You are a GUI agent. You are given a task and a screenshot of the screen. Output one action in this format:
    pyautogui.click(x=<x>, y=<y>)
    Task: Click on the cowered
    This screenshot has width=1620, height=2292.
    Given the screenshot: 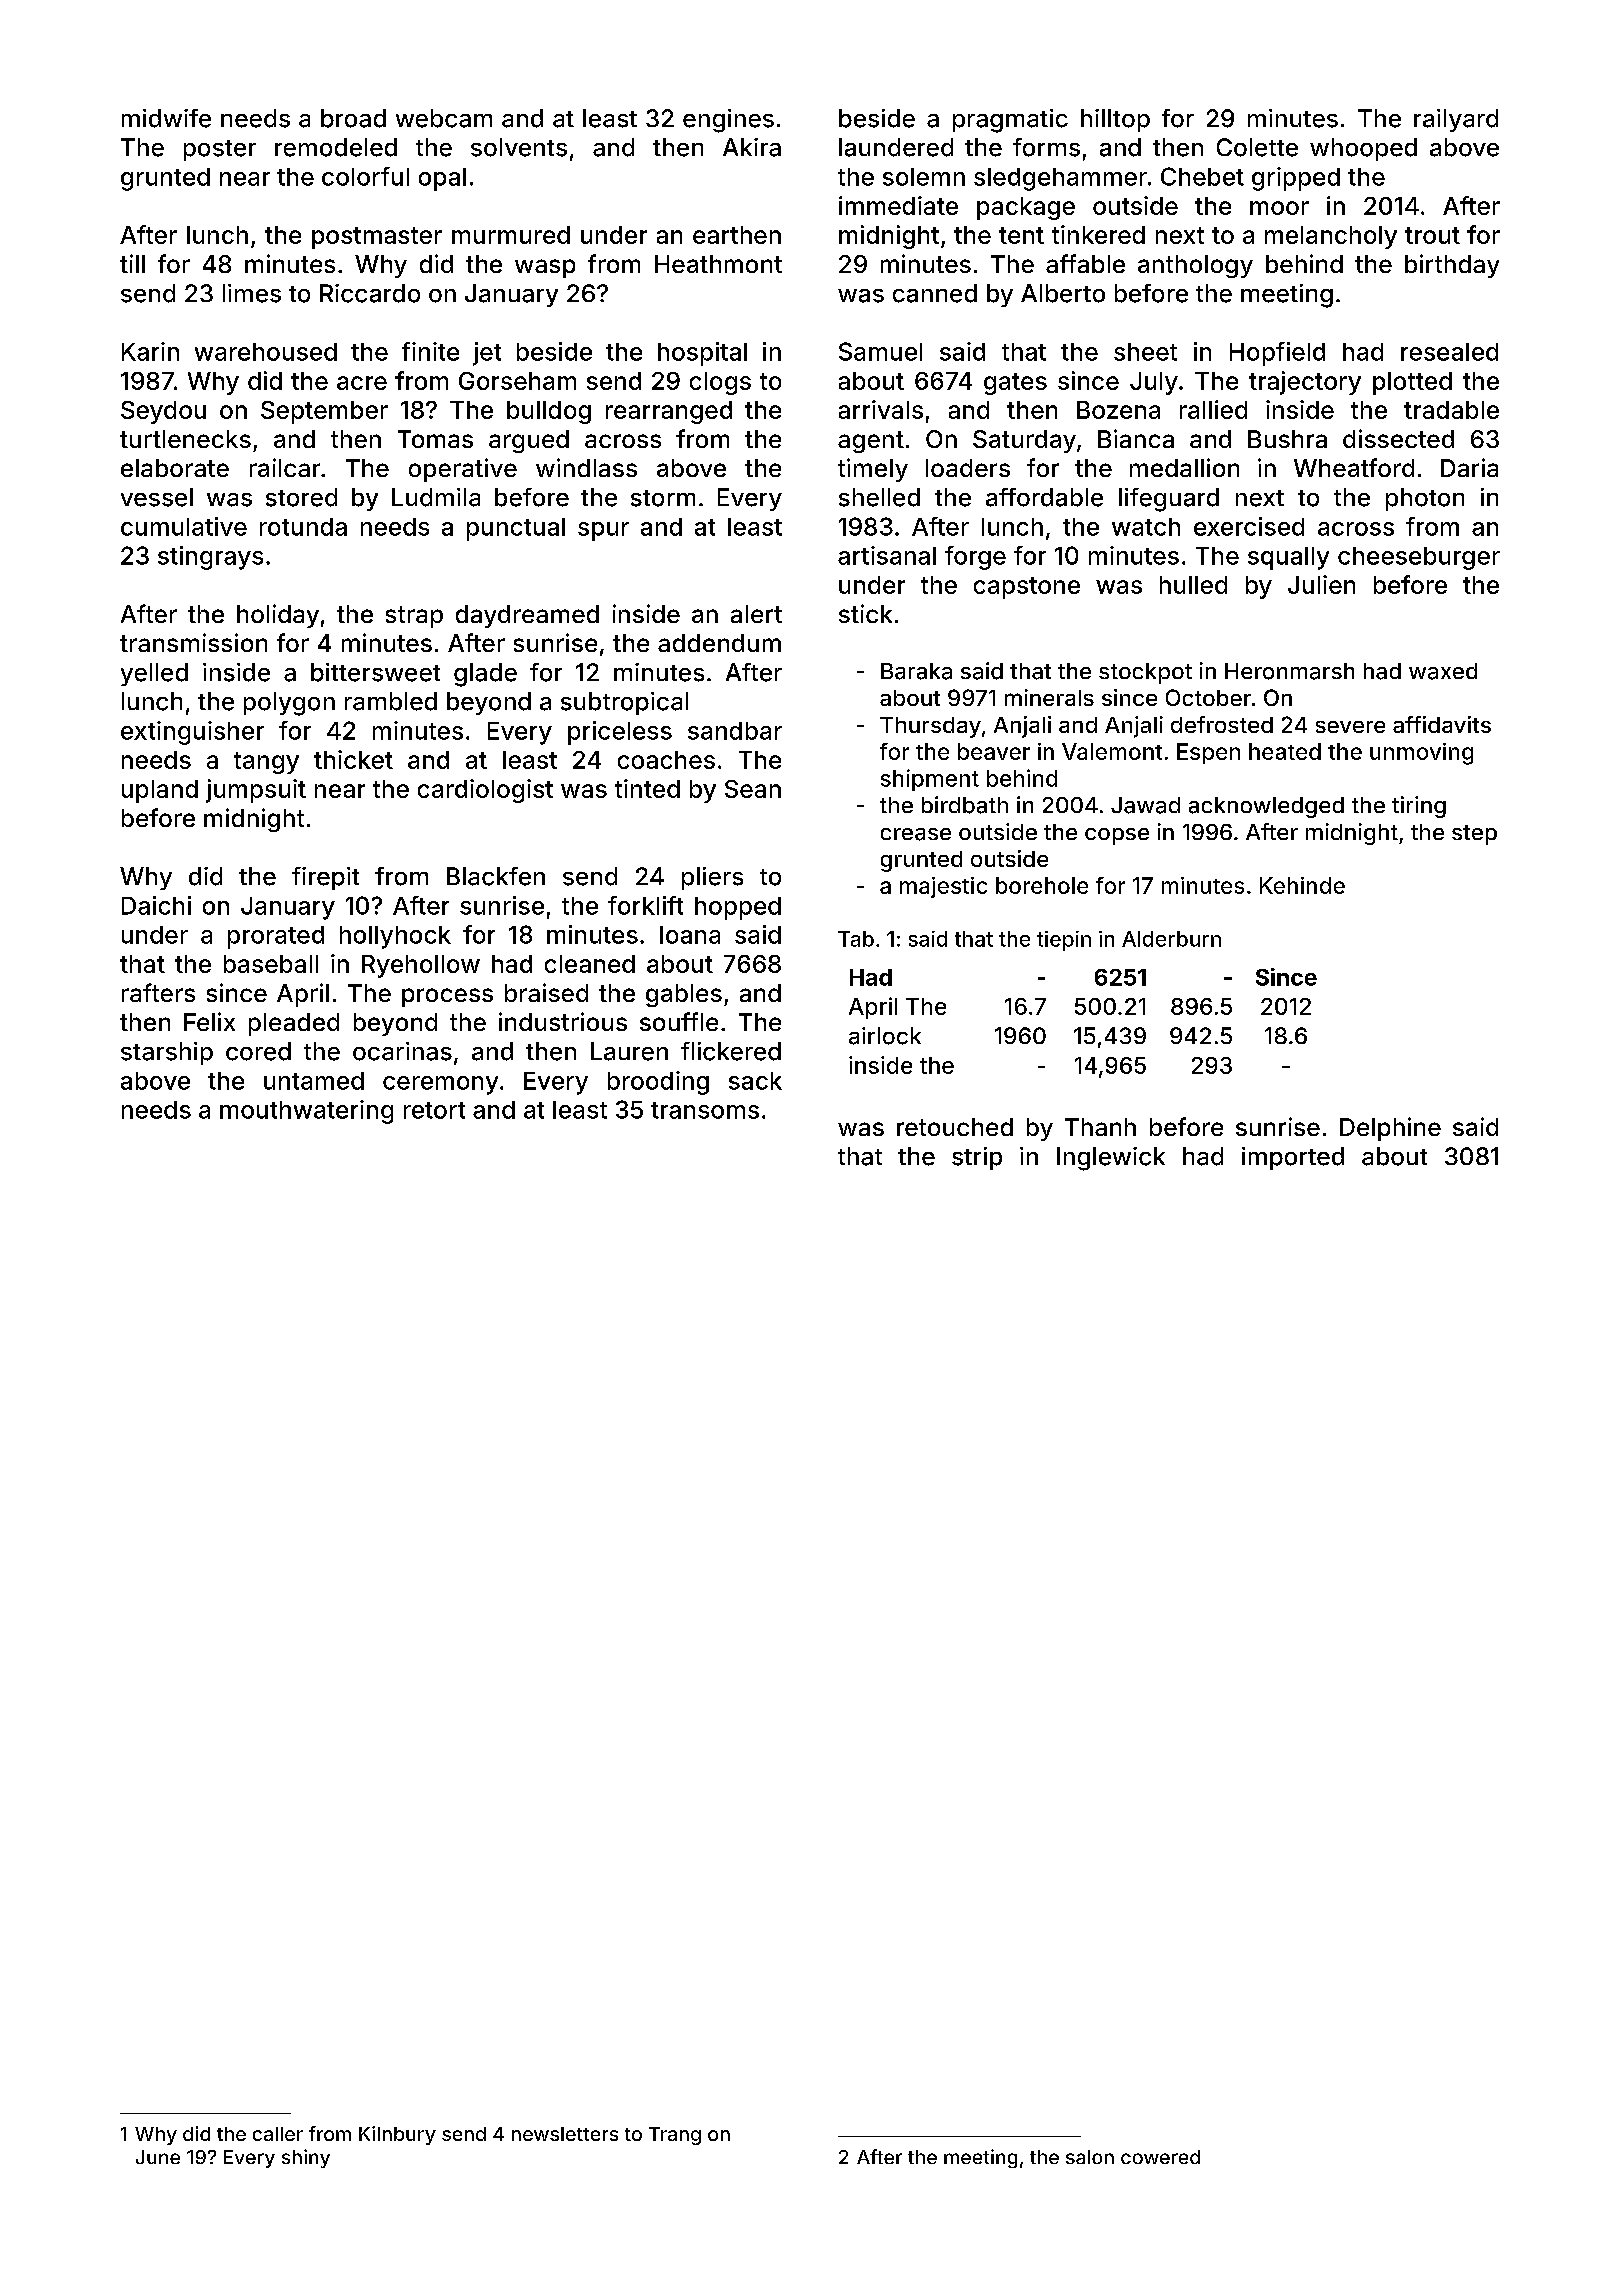 What is the action you would take?
    pyautogui.click(x=1160, y=2157)
